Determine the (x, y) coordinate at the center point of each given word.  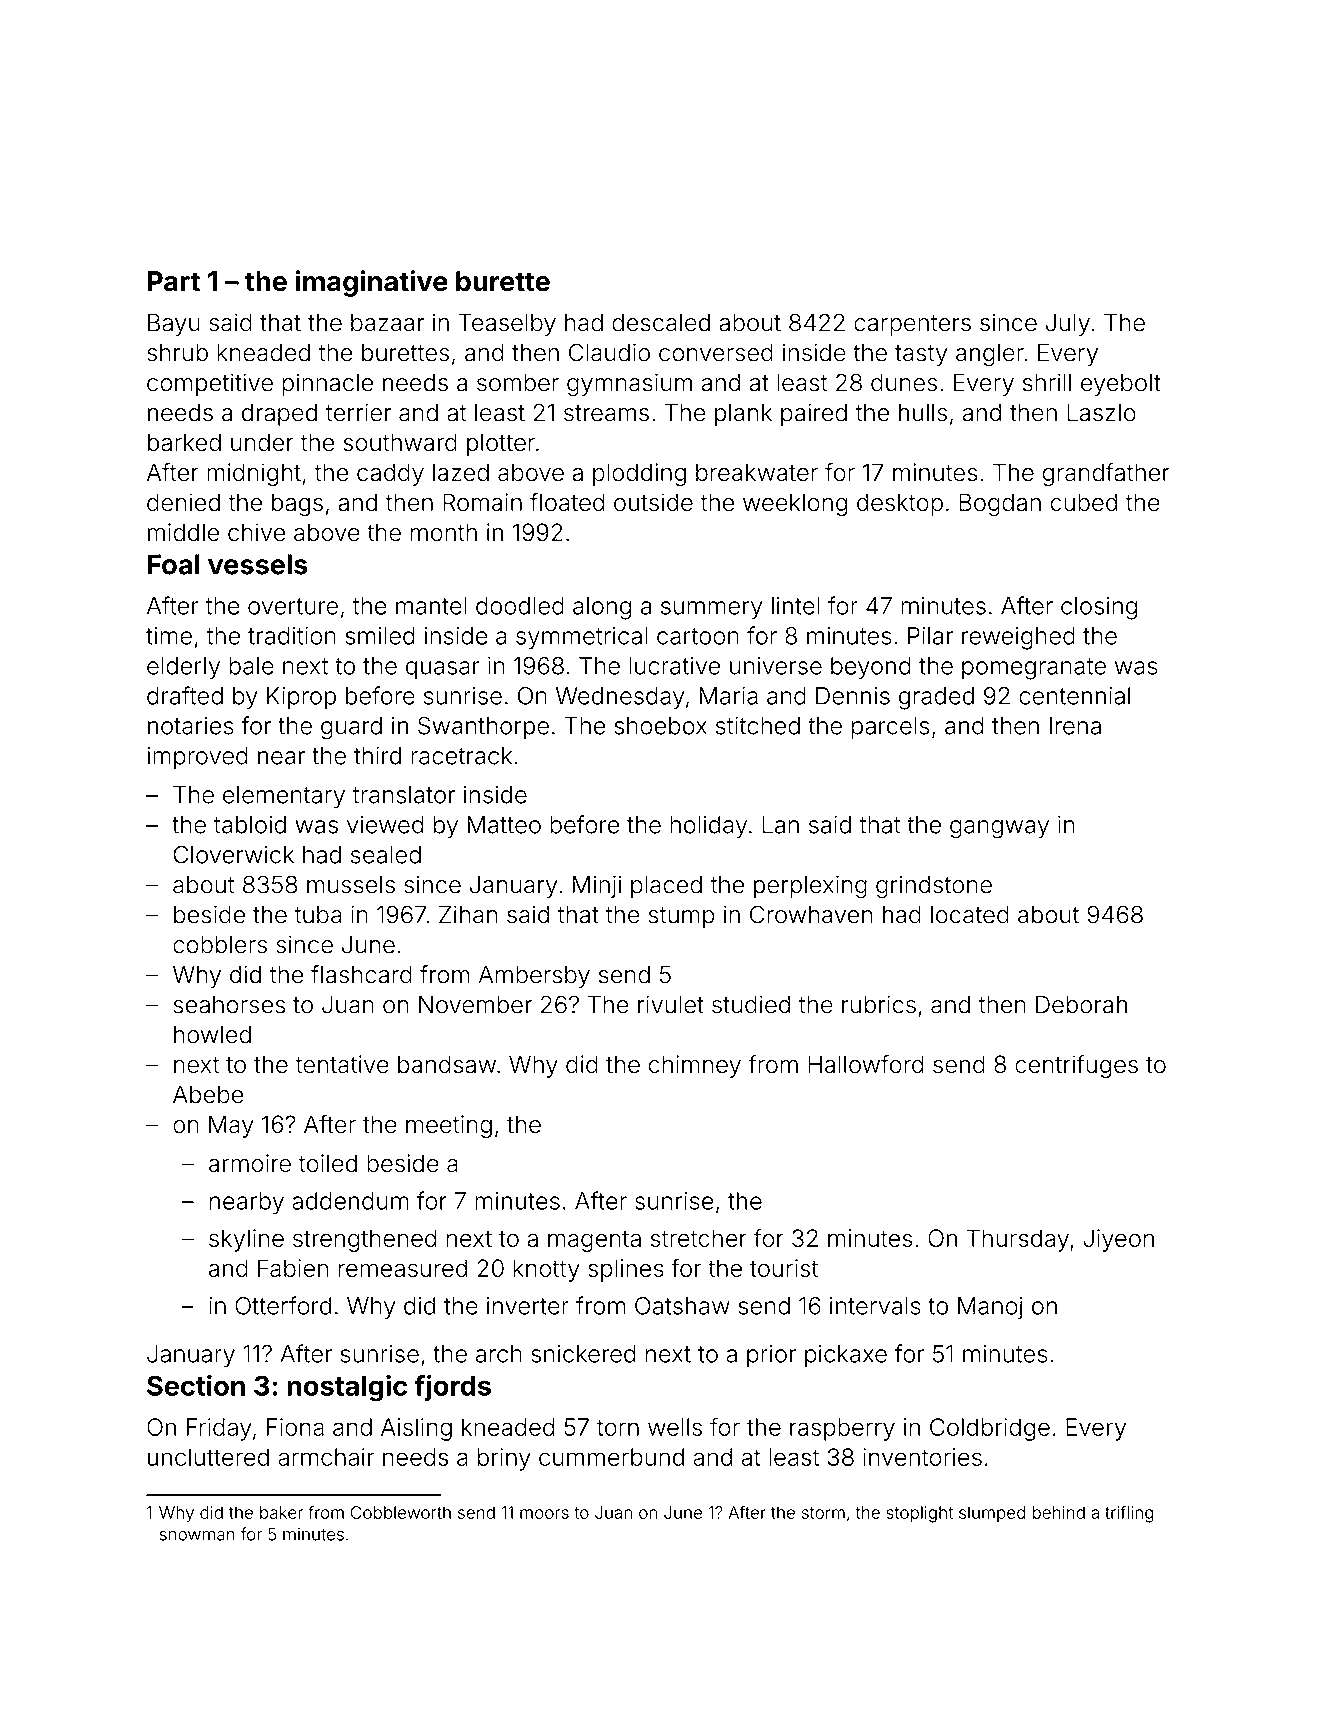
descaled (661, 323)
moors (544, 1514)
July (1068, 325)
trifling (1129, 1514)
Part (173, 281)
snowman (197, 1536)
